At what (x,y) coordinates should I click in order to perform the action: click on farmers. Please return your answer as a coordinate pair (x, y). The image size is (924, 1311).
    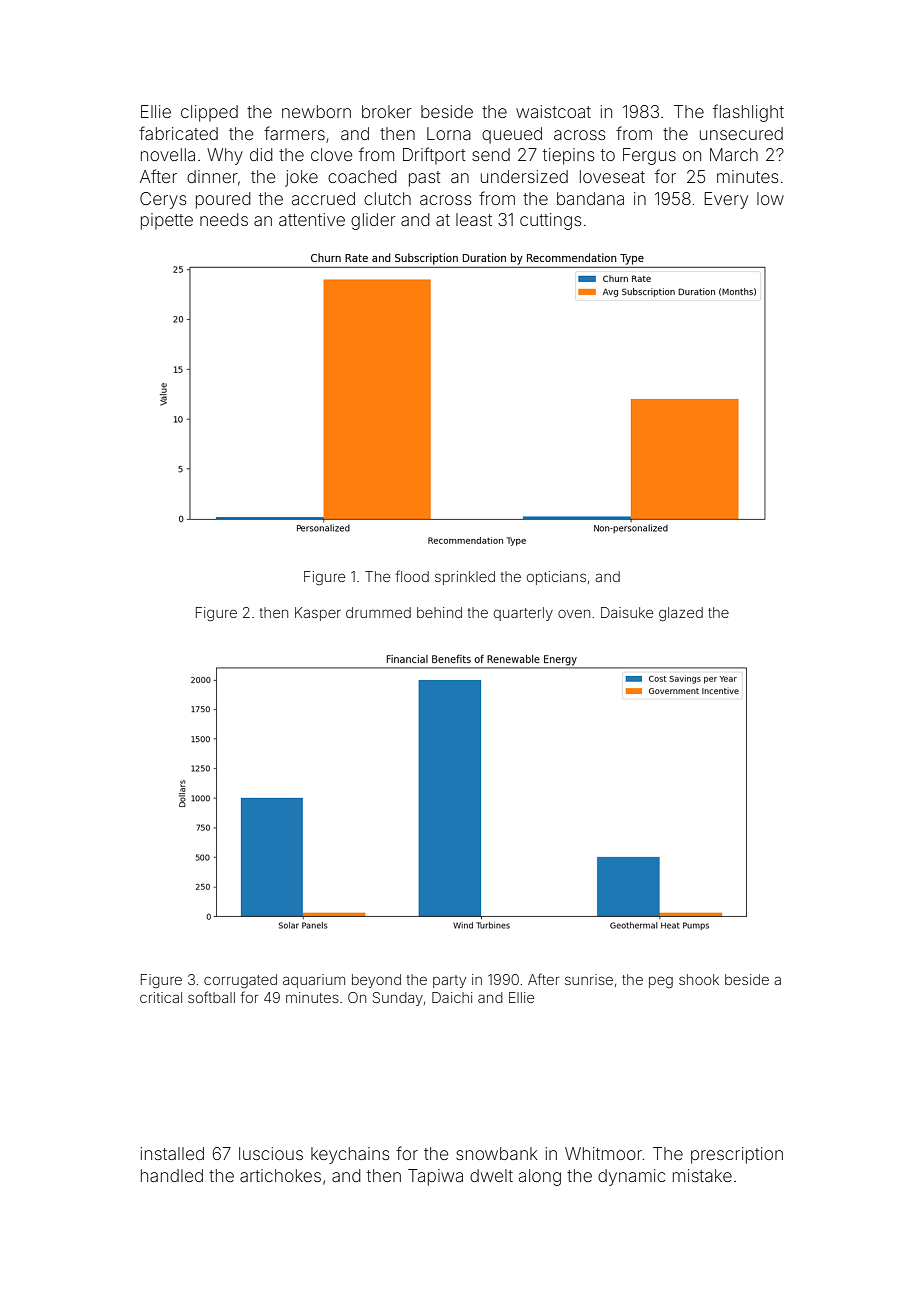
    Looking at the image, I should click on (294, 133).
